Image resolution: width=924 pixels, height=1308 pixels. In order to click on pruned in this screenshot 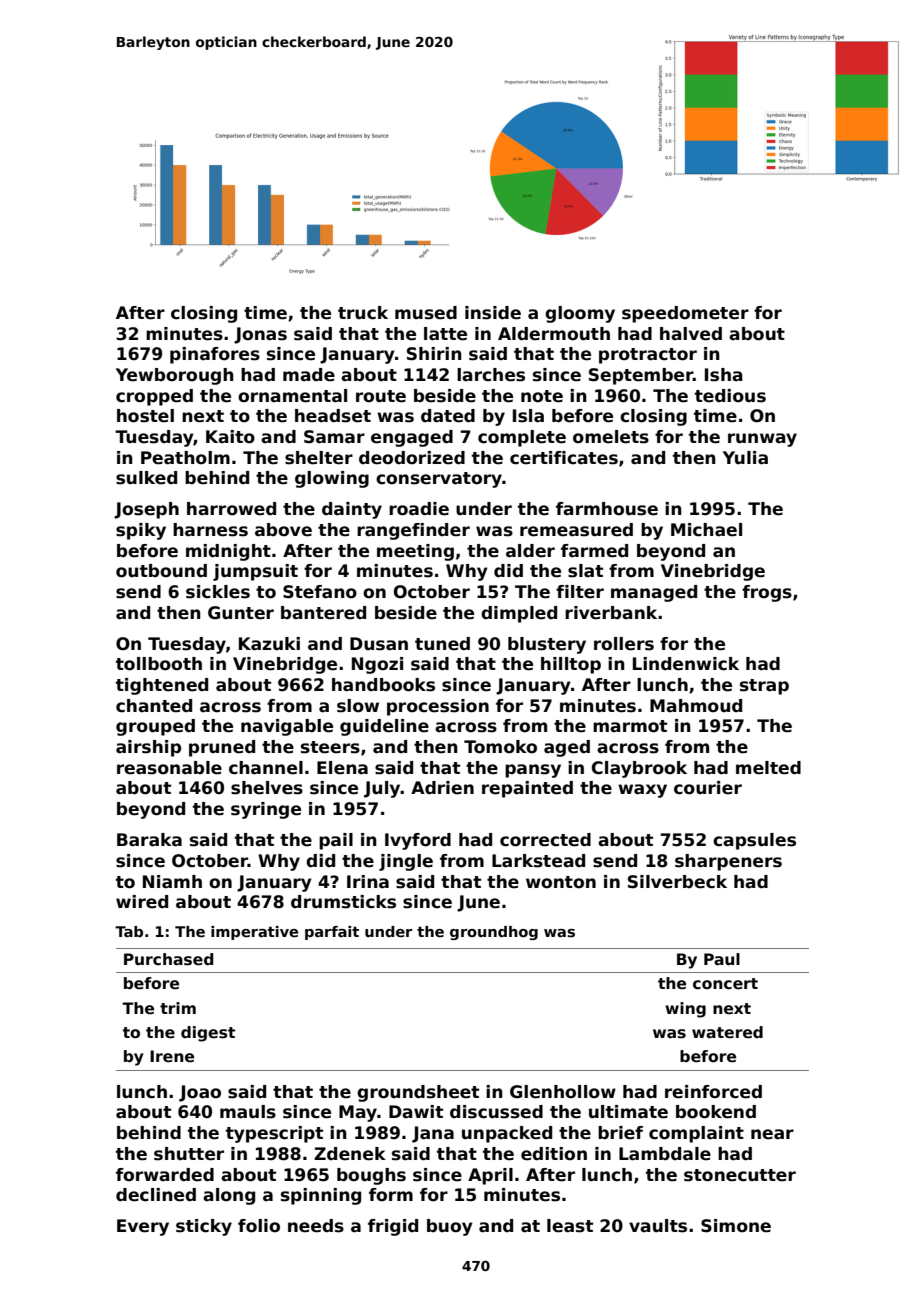, I will do `click(222, 748)`.
